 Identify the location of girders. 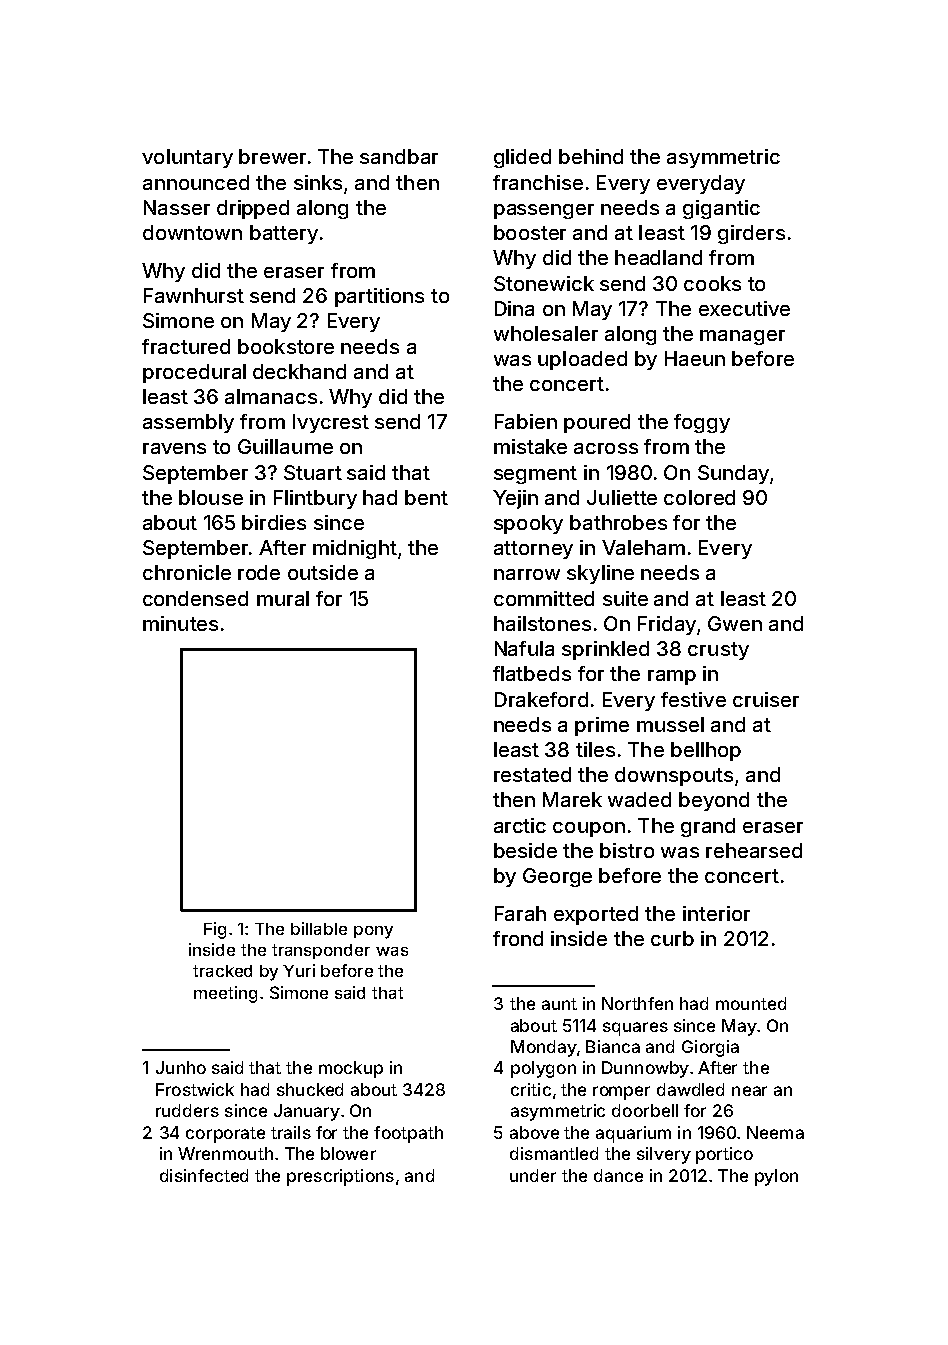
(751, 234).
